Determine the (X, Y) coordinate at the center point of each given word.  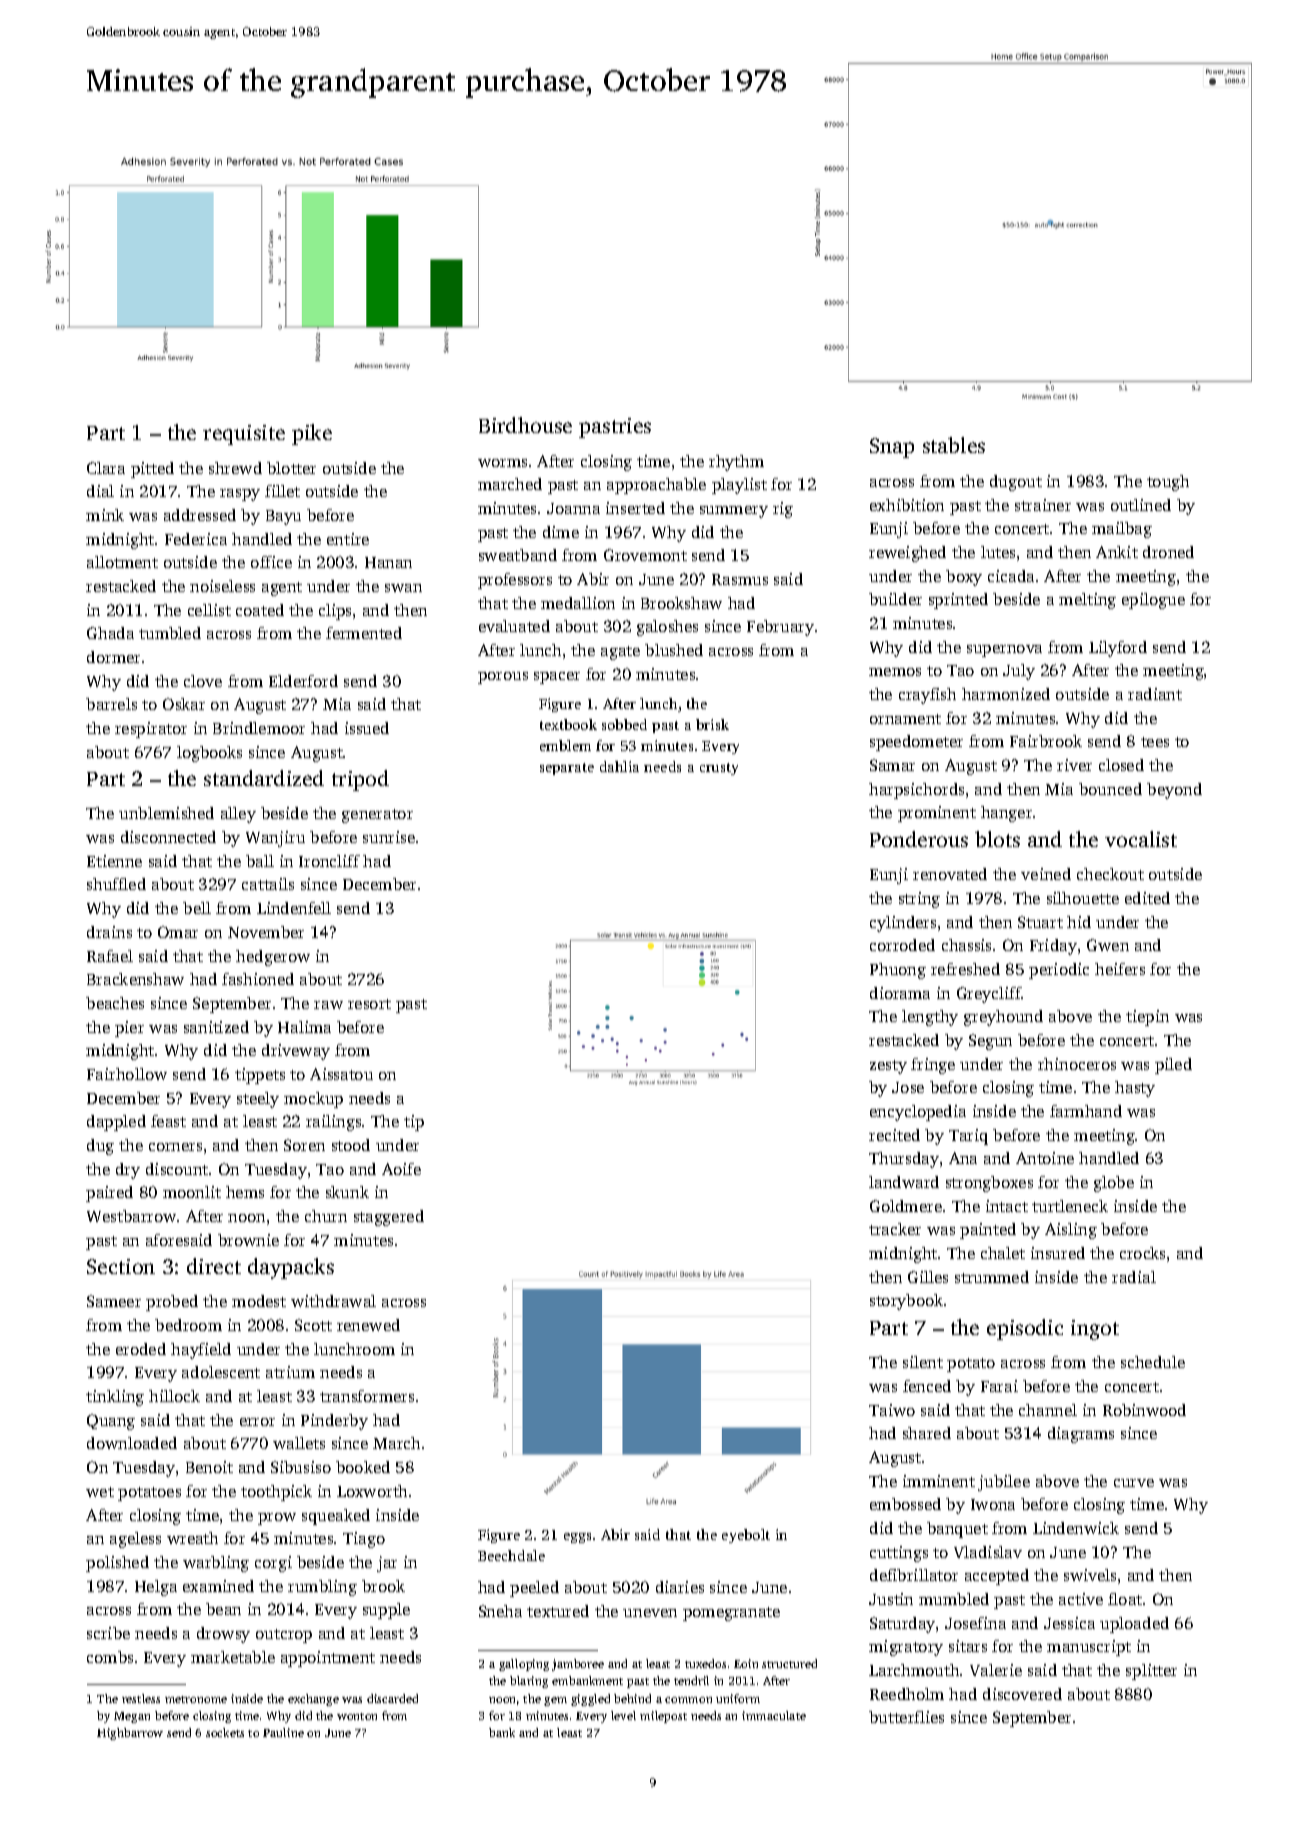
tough (1168, 483)
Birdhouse (525, 425)
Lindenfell (294, 908)
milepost (663, 1717)
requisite (244, 435)
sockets (225, 1732)
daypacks (291, 1268)
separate (567, 769)
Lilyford (1118, 649)
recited (894, 1135)
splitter (1151, 1672)
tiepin (1147, 1018)
